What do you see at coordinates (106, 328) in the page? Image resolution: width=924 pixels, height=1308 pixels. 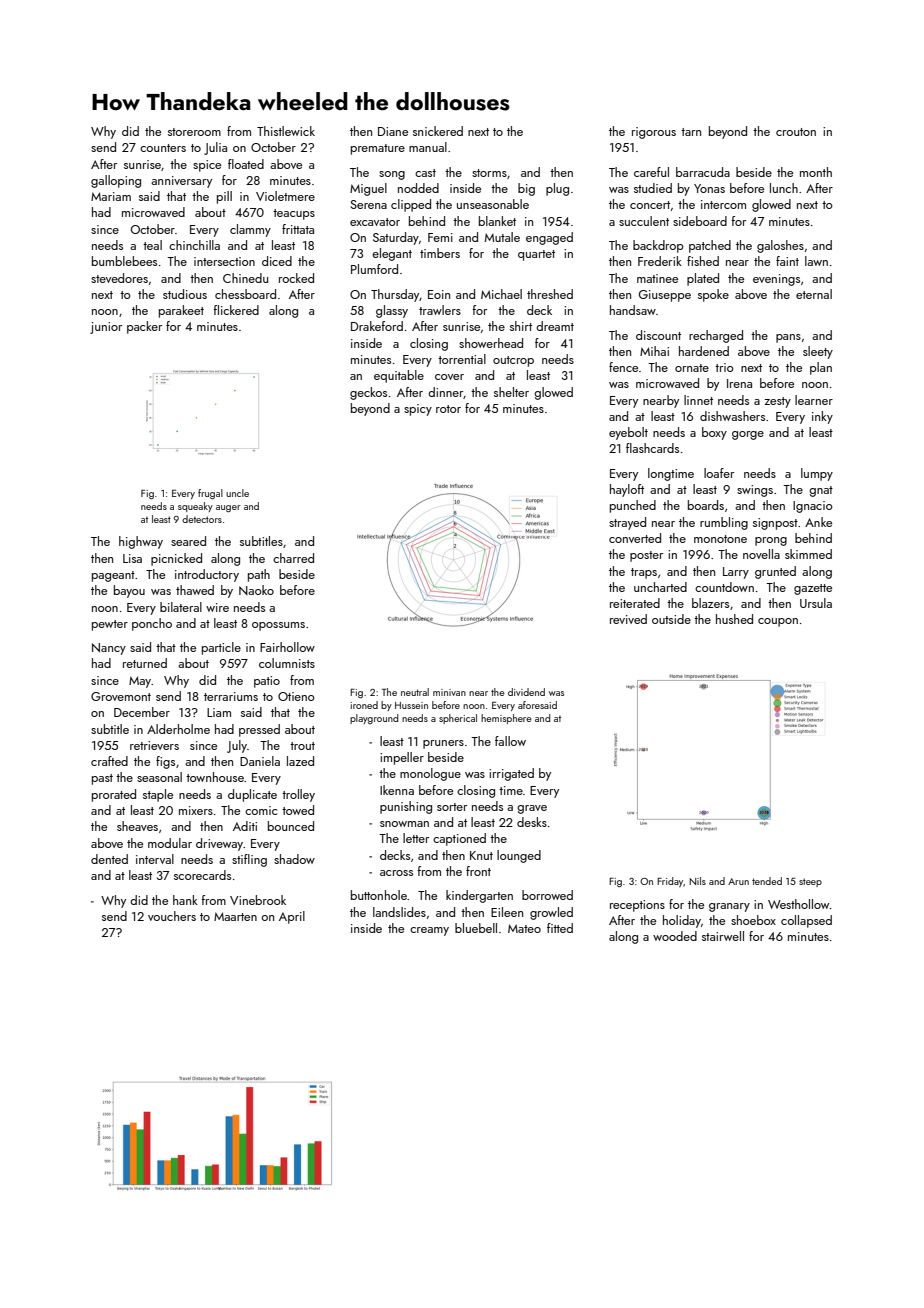 I see `junior` at bounding box center [106, 328].
